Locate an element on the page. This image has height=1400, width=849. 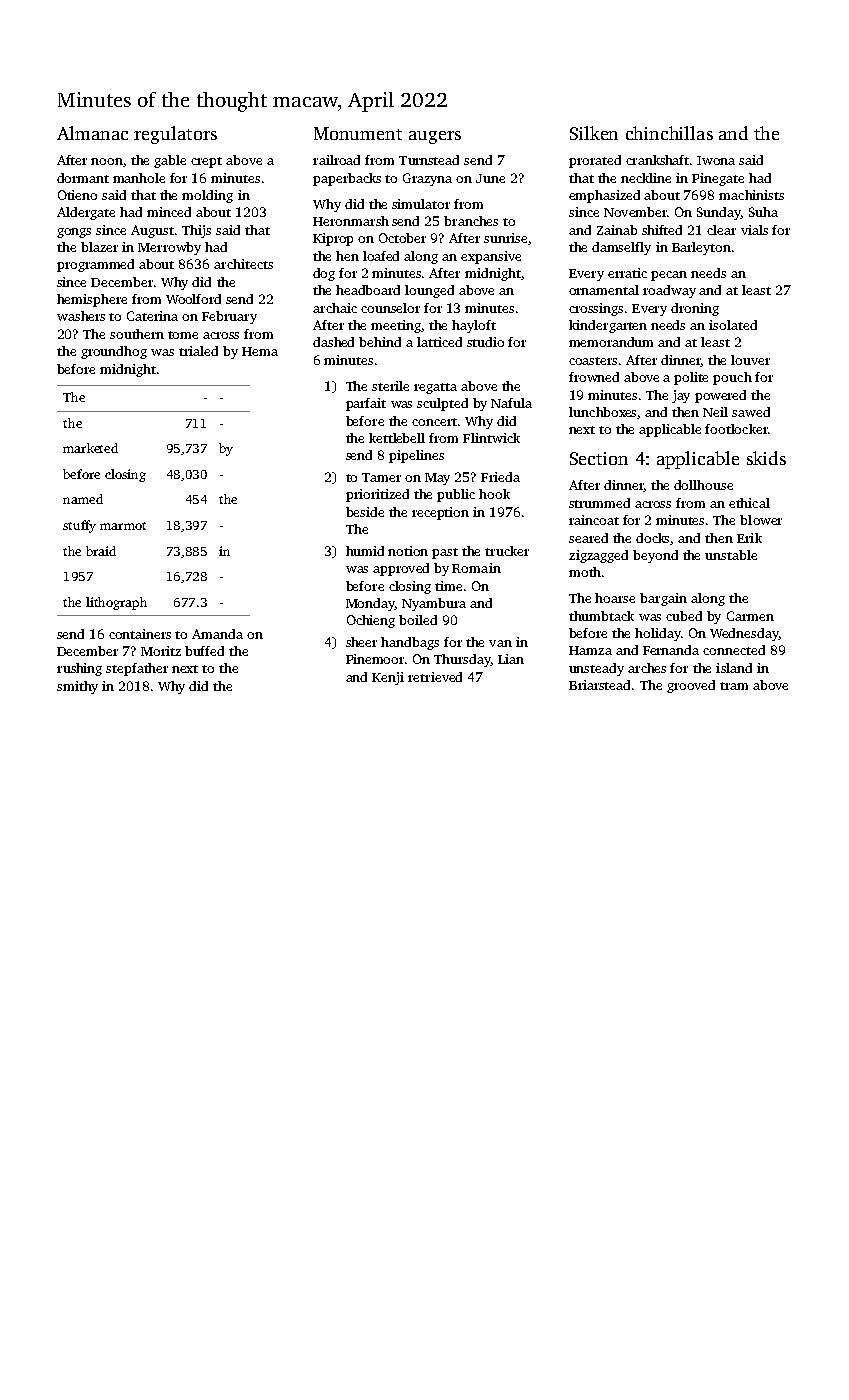
machinists is located at coordinates (751, 195).
